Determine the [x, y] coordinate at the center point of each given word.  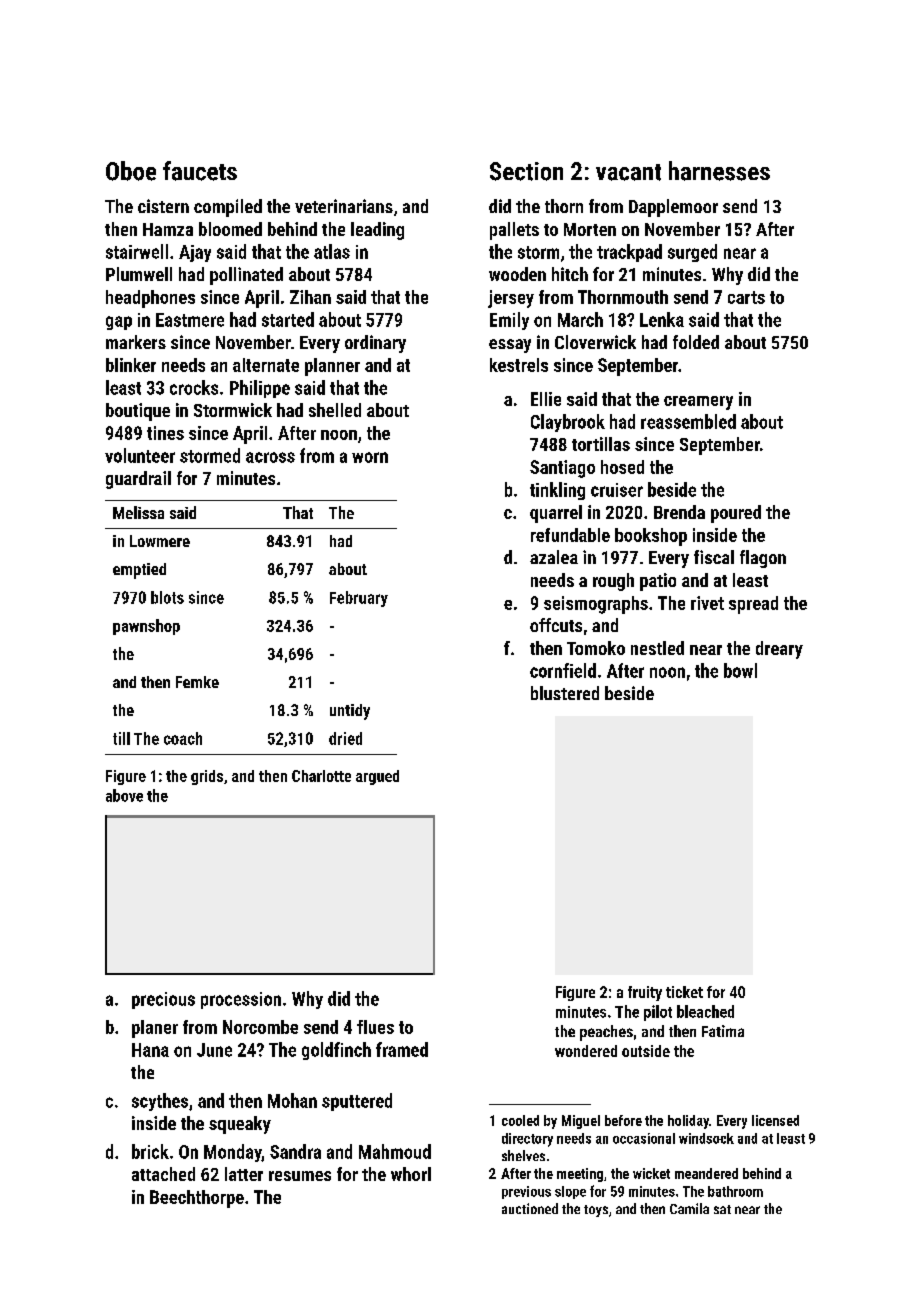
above [124, 795]
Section [526, 171]
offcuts [556, 625]
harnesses [719, 171]
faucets [200, 171]
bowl [740, 670]
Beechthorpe [197, 1199]
